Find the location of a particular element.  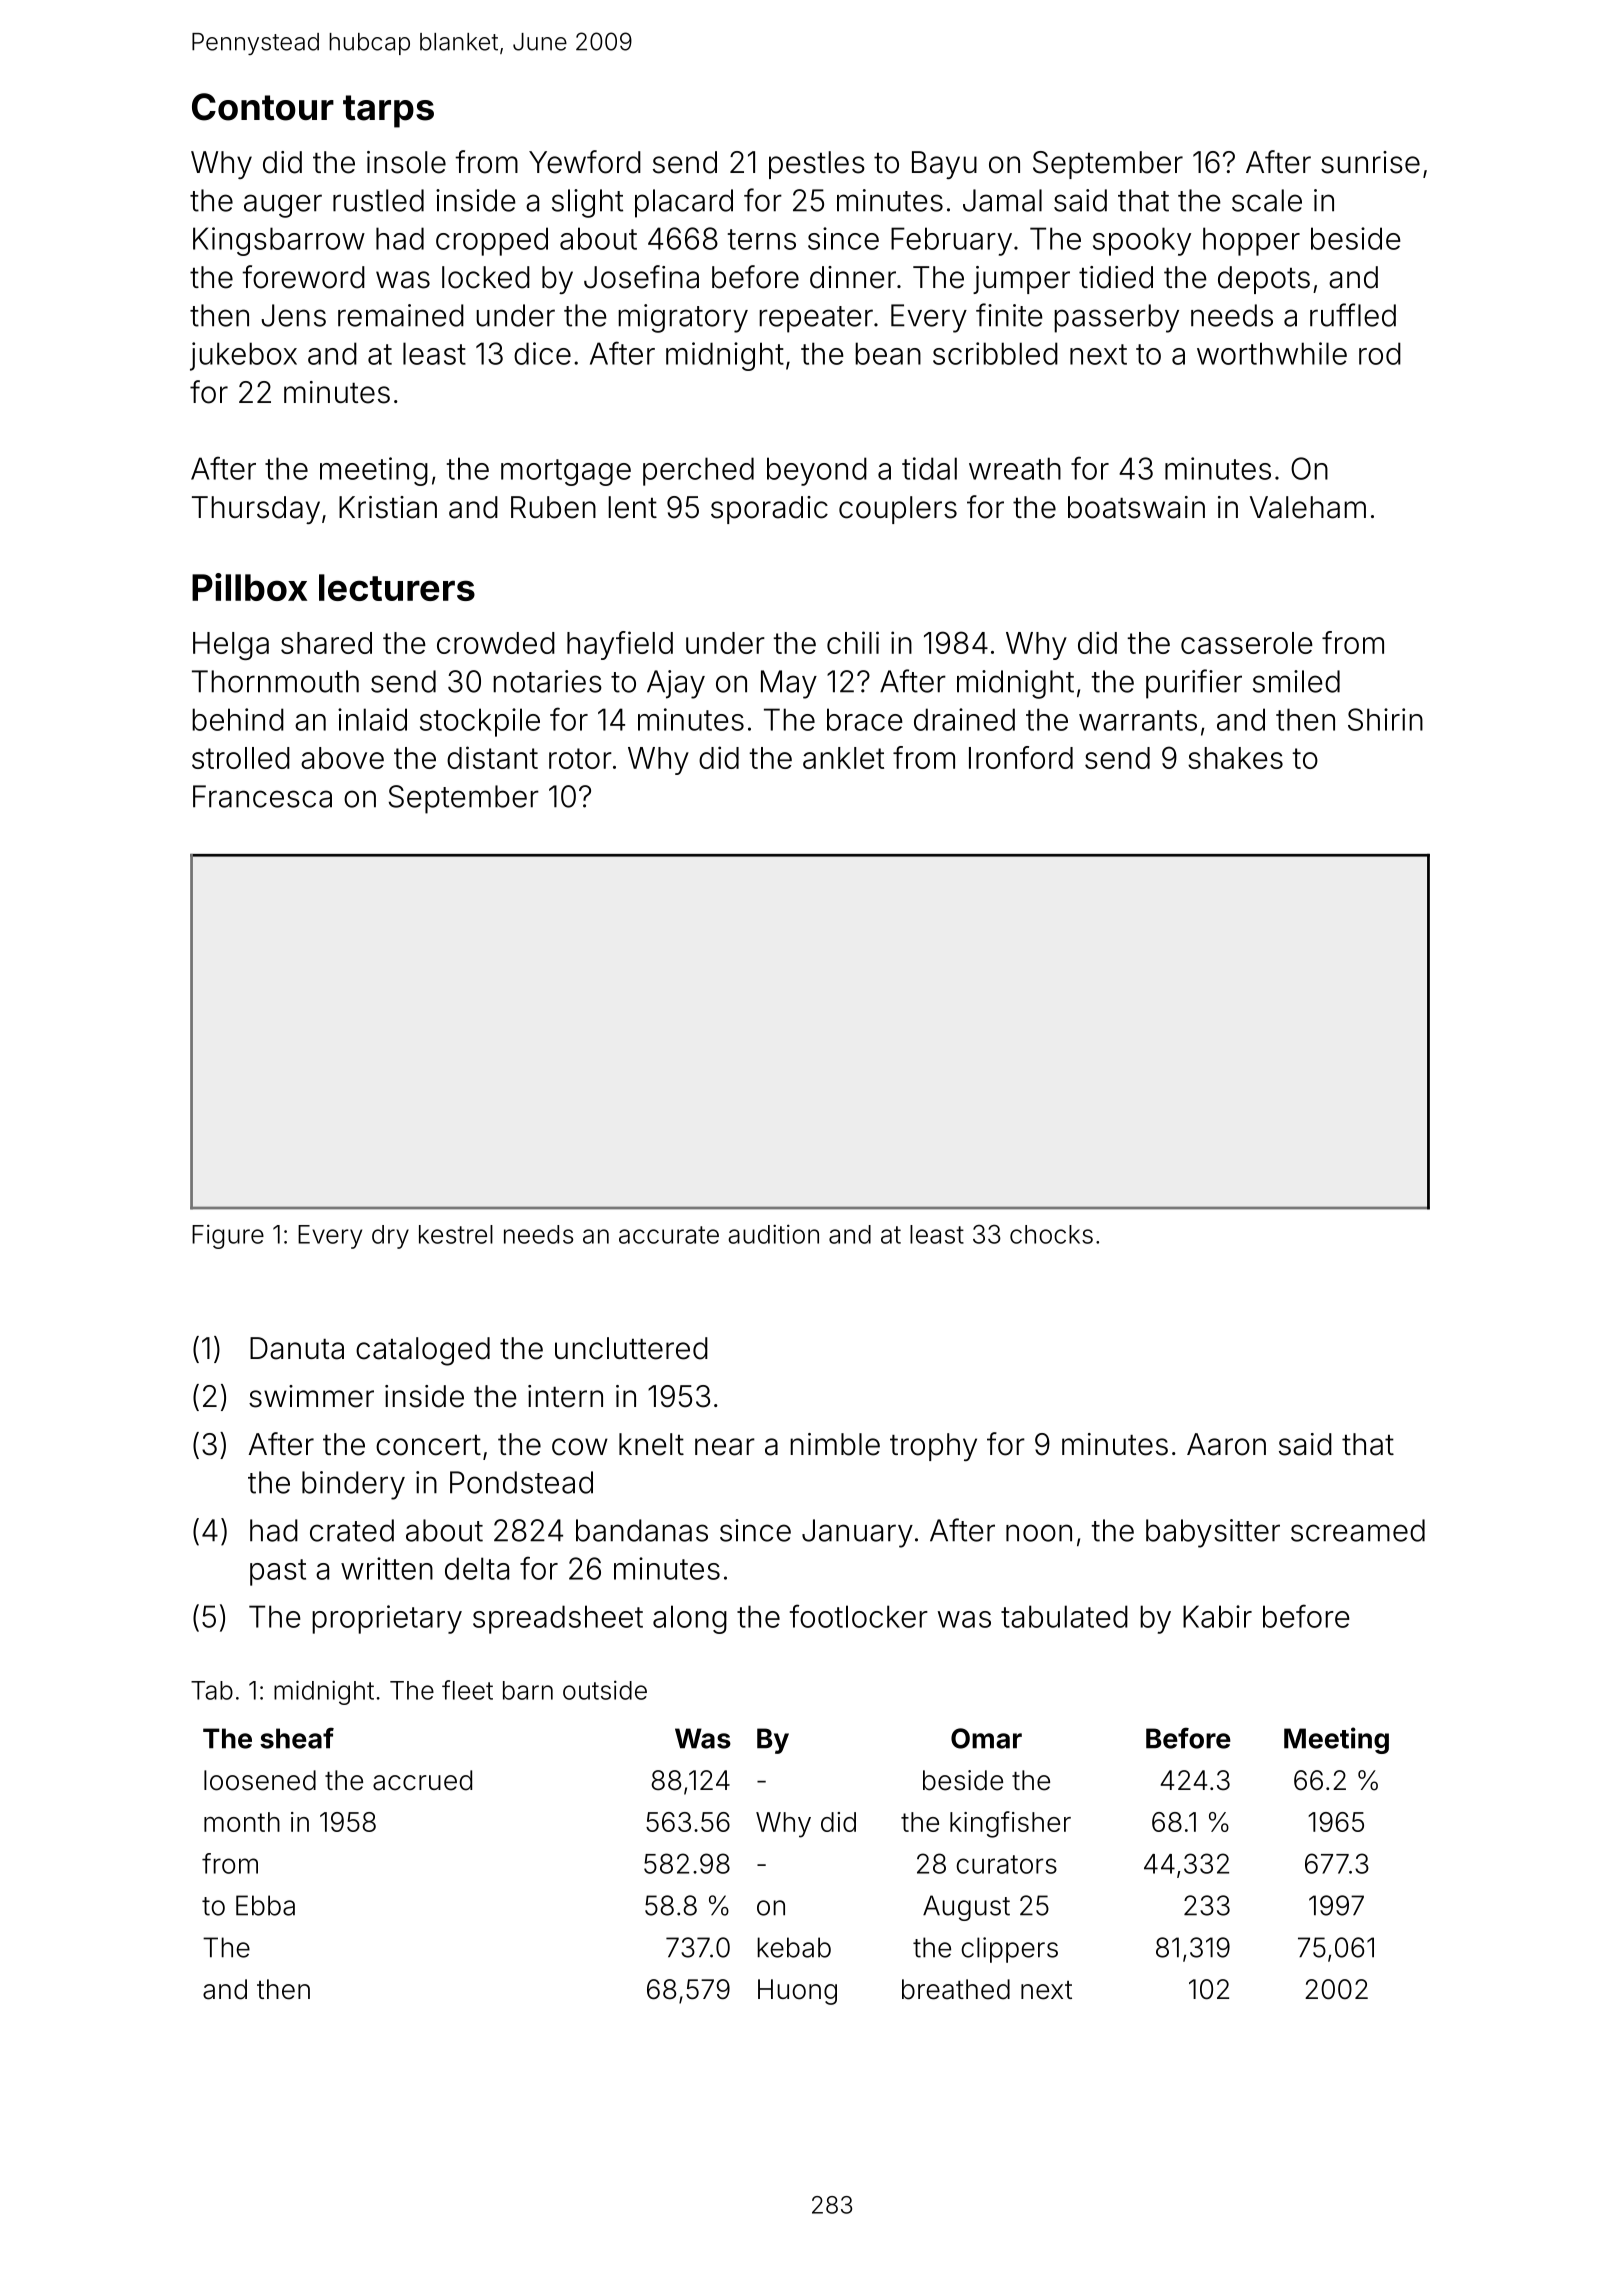

chocks is located at coordinates (1051, 1234).
